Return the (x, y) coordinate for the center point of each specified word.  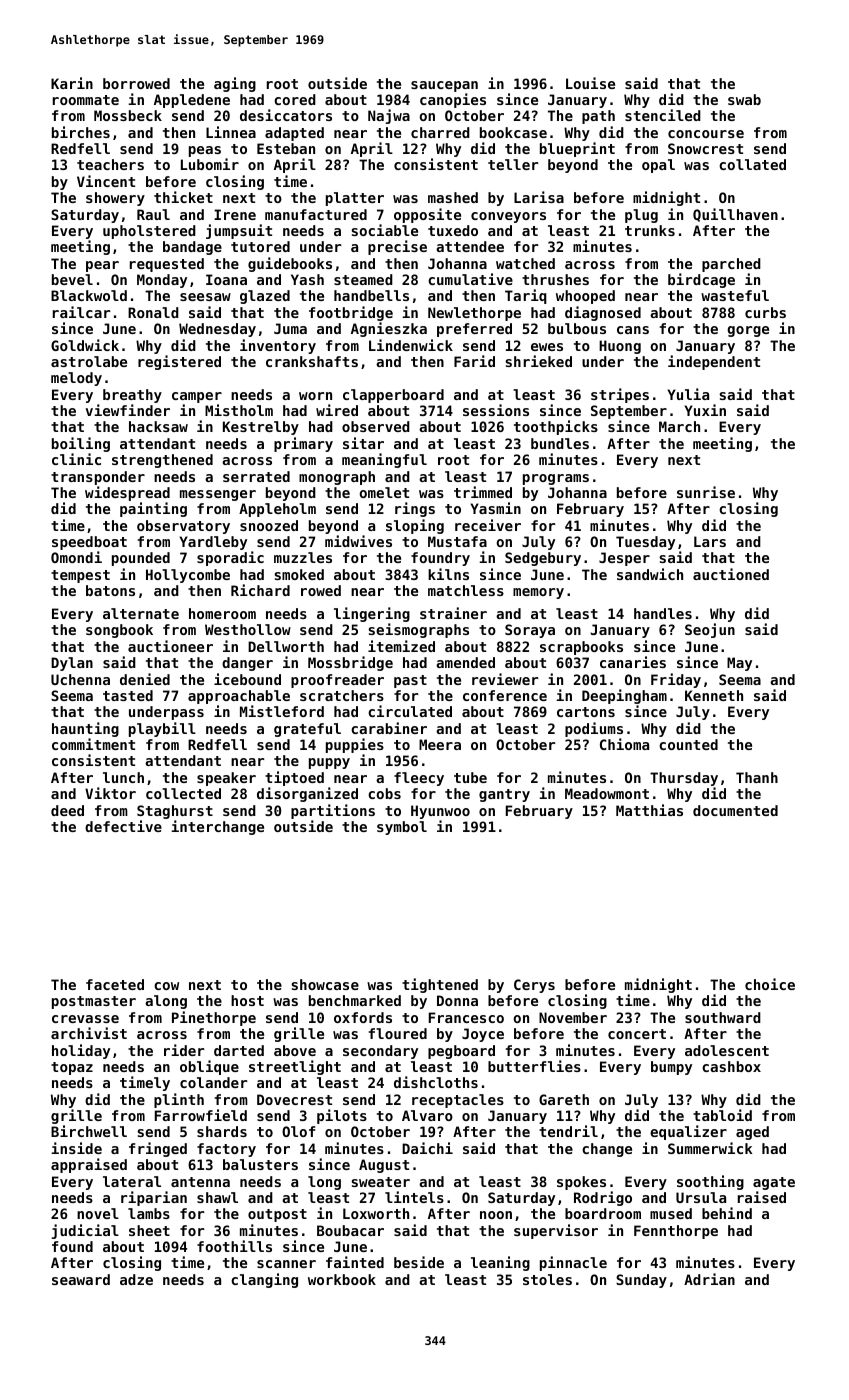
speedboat (89, 543)
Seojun (710, 630)
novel (98, 1213)
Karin (72, 83)
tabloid (722, 1115)
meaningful (384, 460)
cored (295, 99)
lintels (414, 1197)
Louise (590, 83)
